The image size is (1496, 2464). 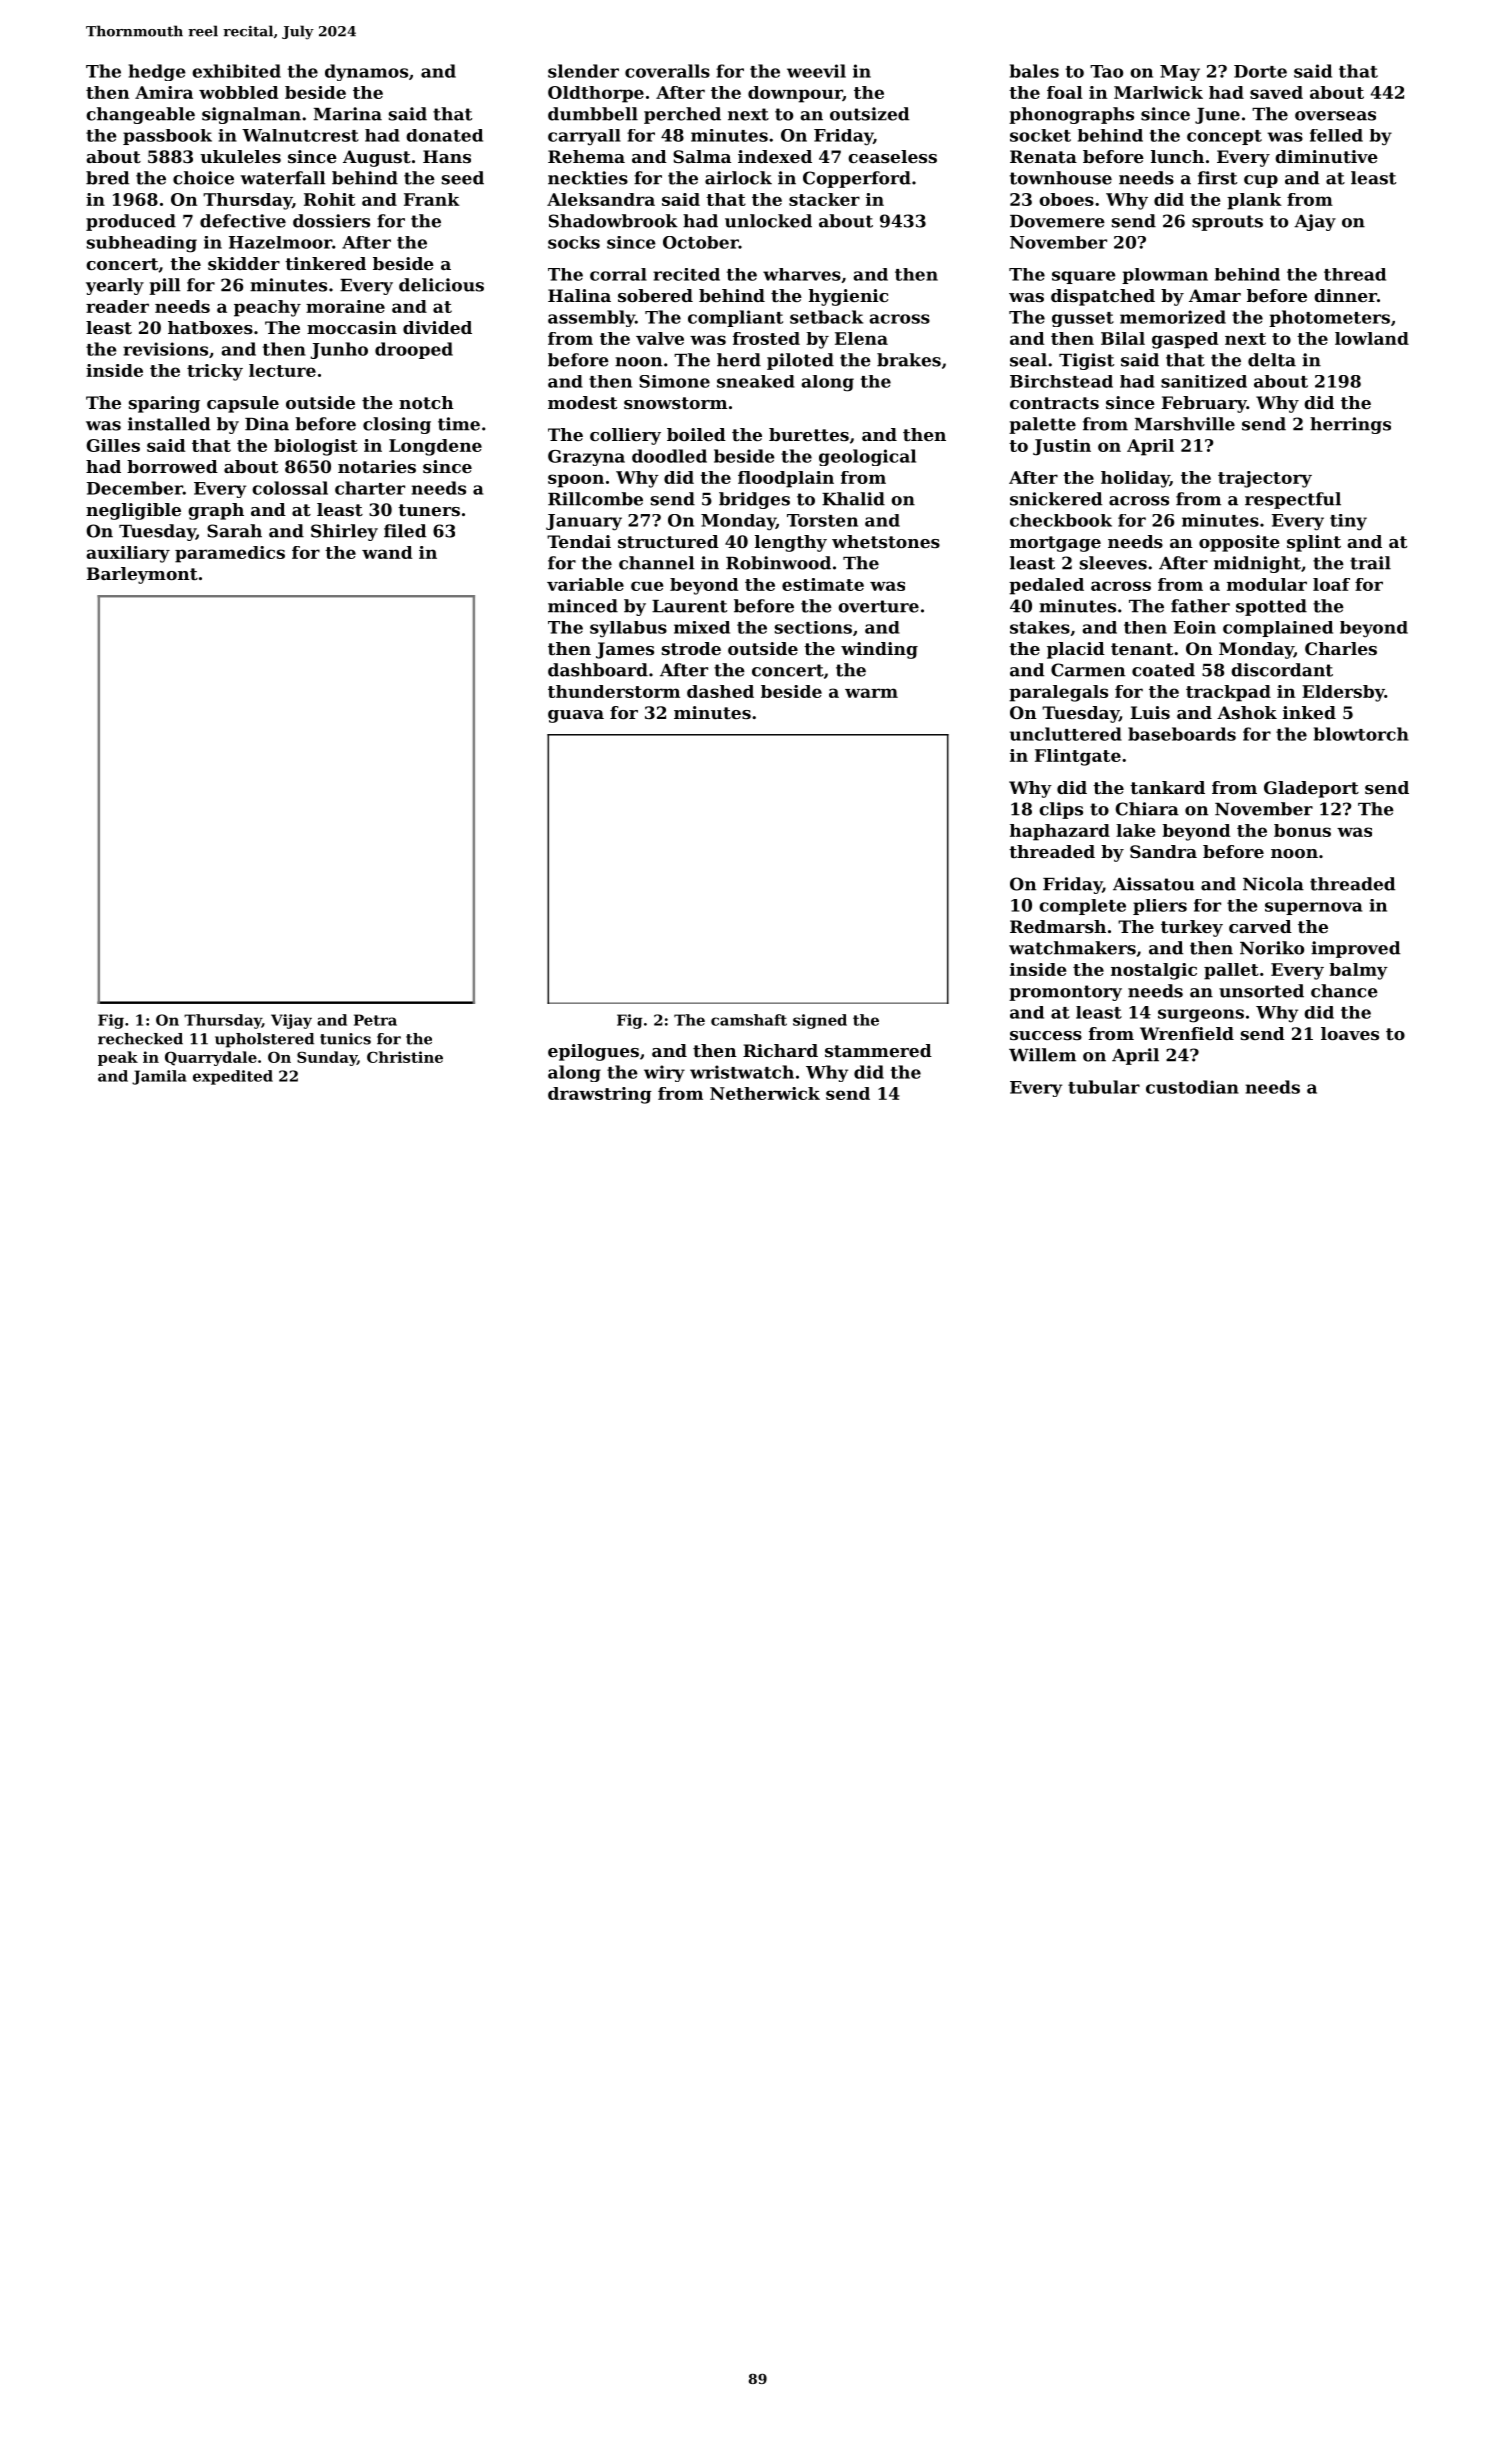 I want to click on diminutive, so click(x=1326, y=156).
